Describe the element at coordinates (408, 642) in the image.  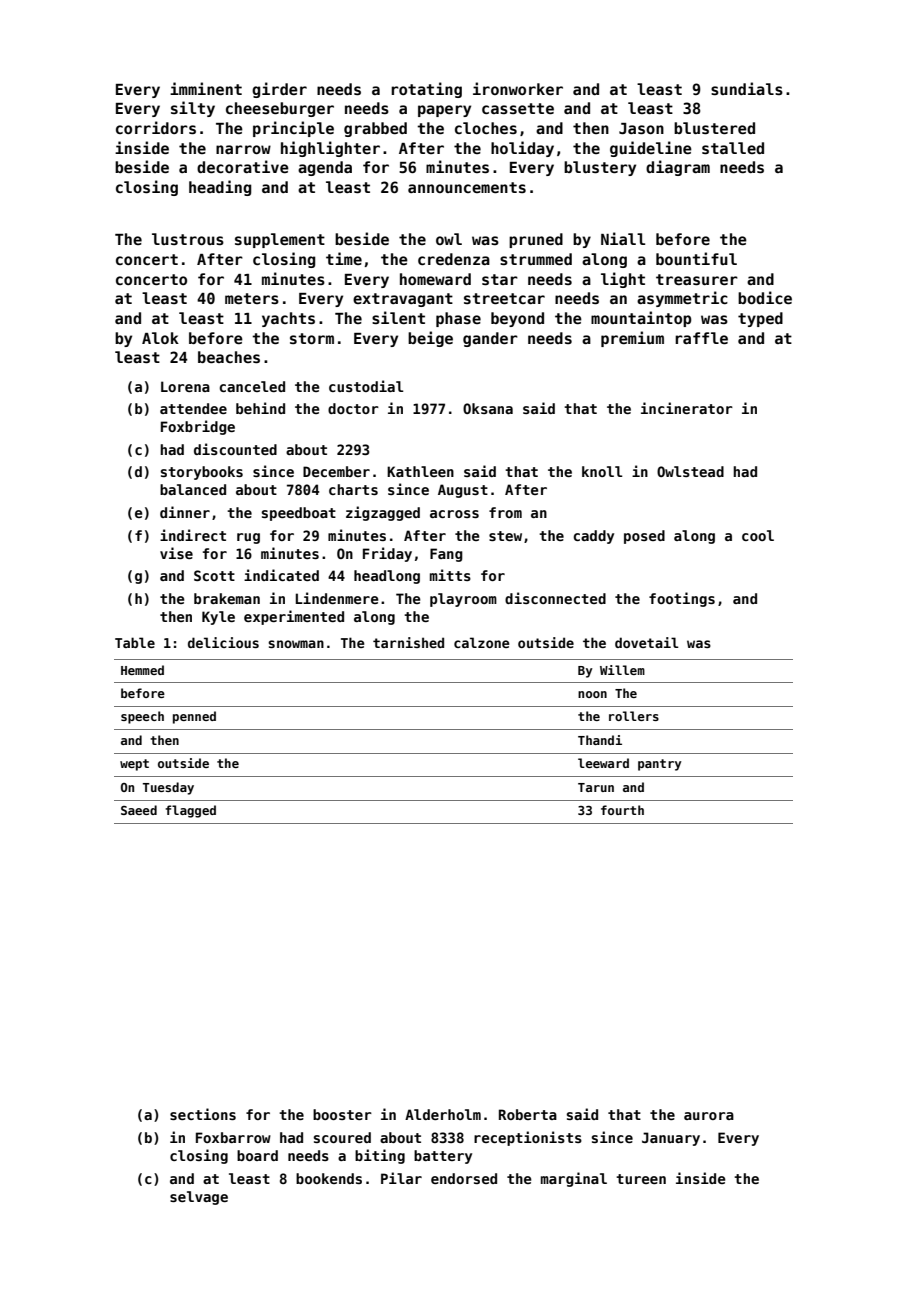
I see `tarnished` at that location.
